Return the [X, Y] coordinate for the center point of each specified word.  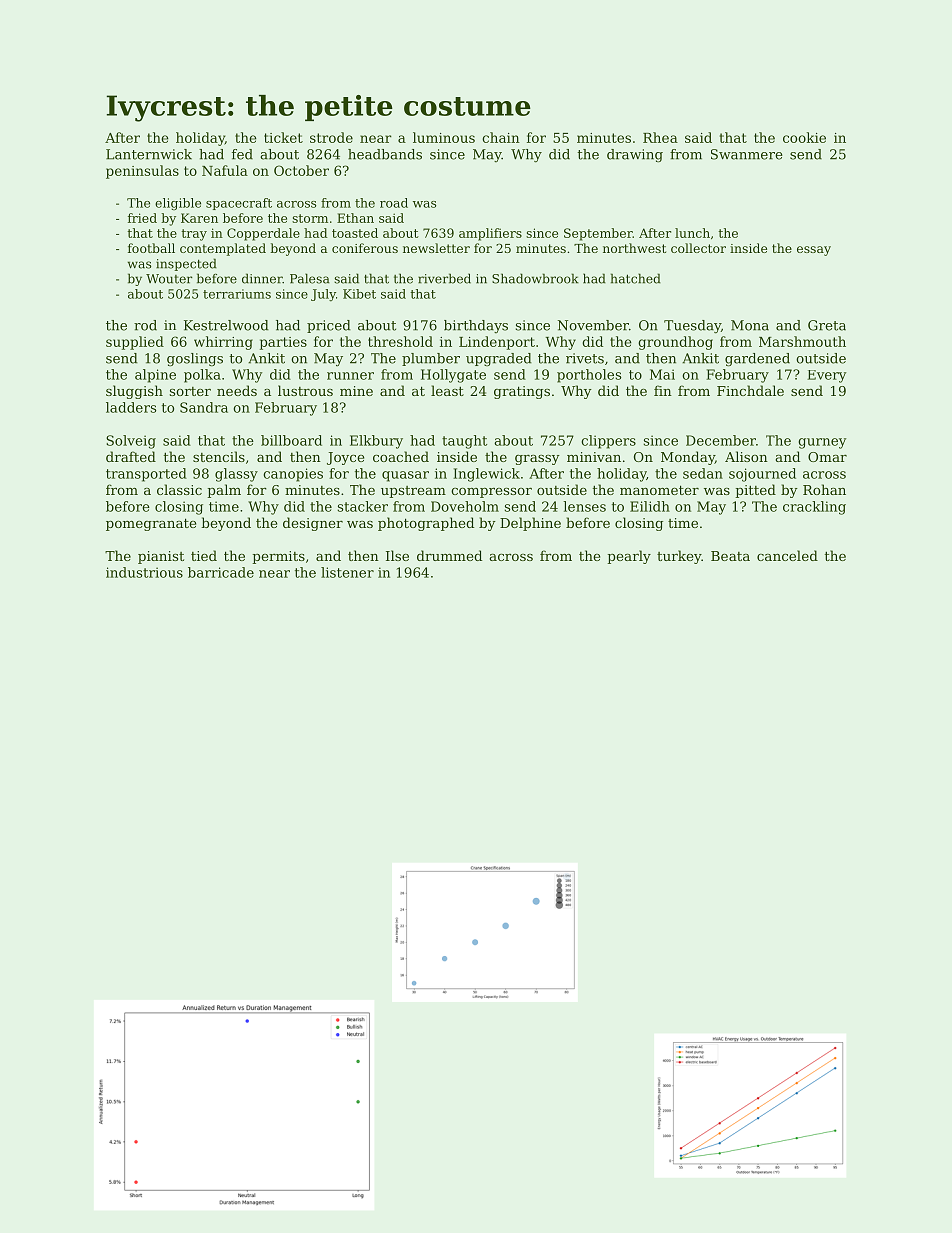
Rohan [824, 489]
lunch [692, 233]
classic [179, 489]
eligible [178, 204]
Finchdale [750, 390]
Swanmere [747, 154]
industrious [144, 572]
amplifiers [490, 234]
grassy [537, 460]
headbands [385, 154]
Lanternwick [149, 154]
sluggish [134, 392]
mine [356, 391]
